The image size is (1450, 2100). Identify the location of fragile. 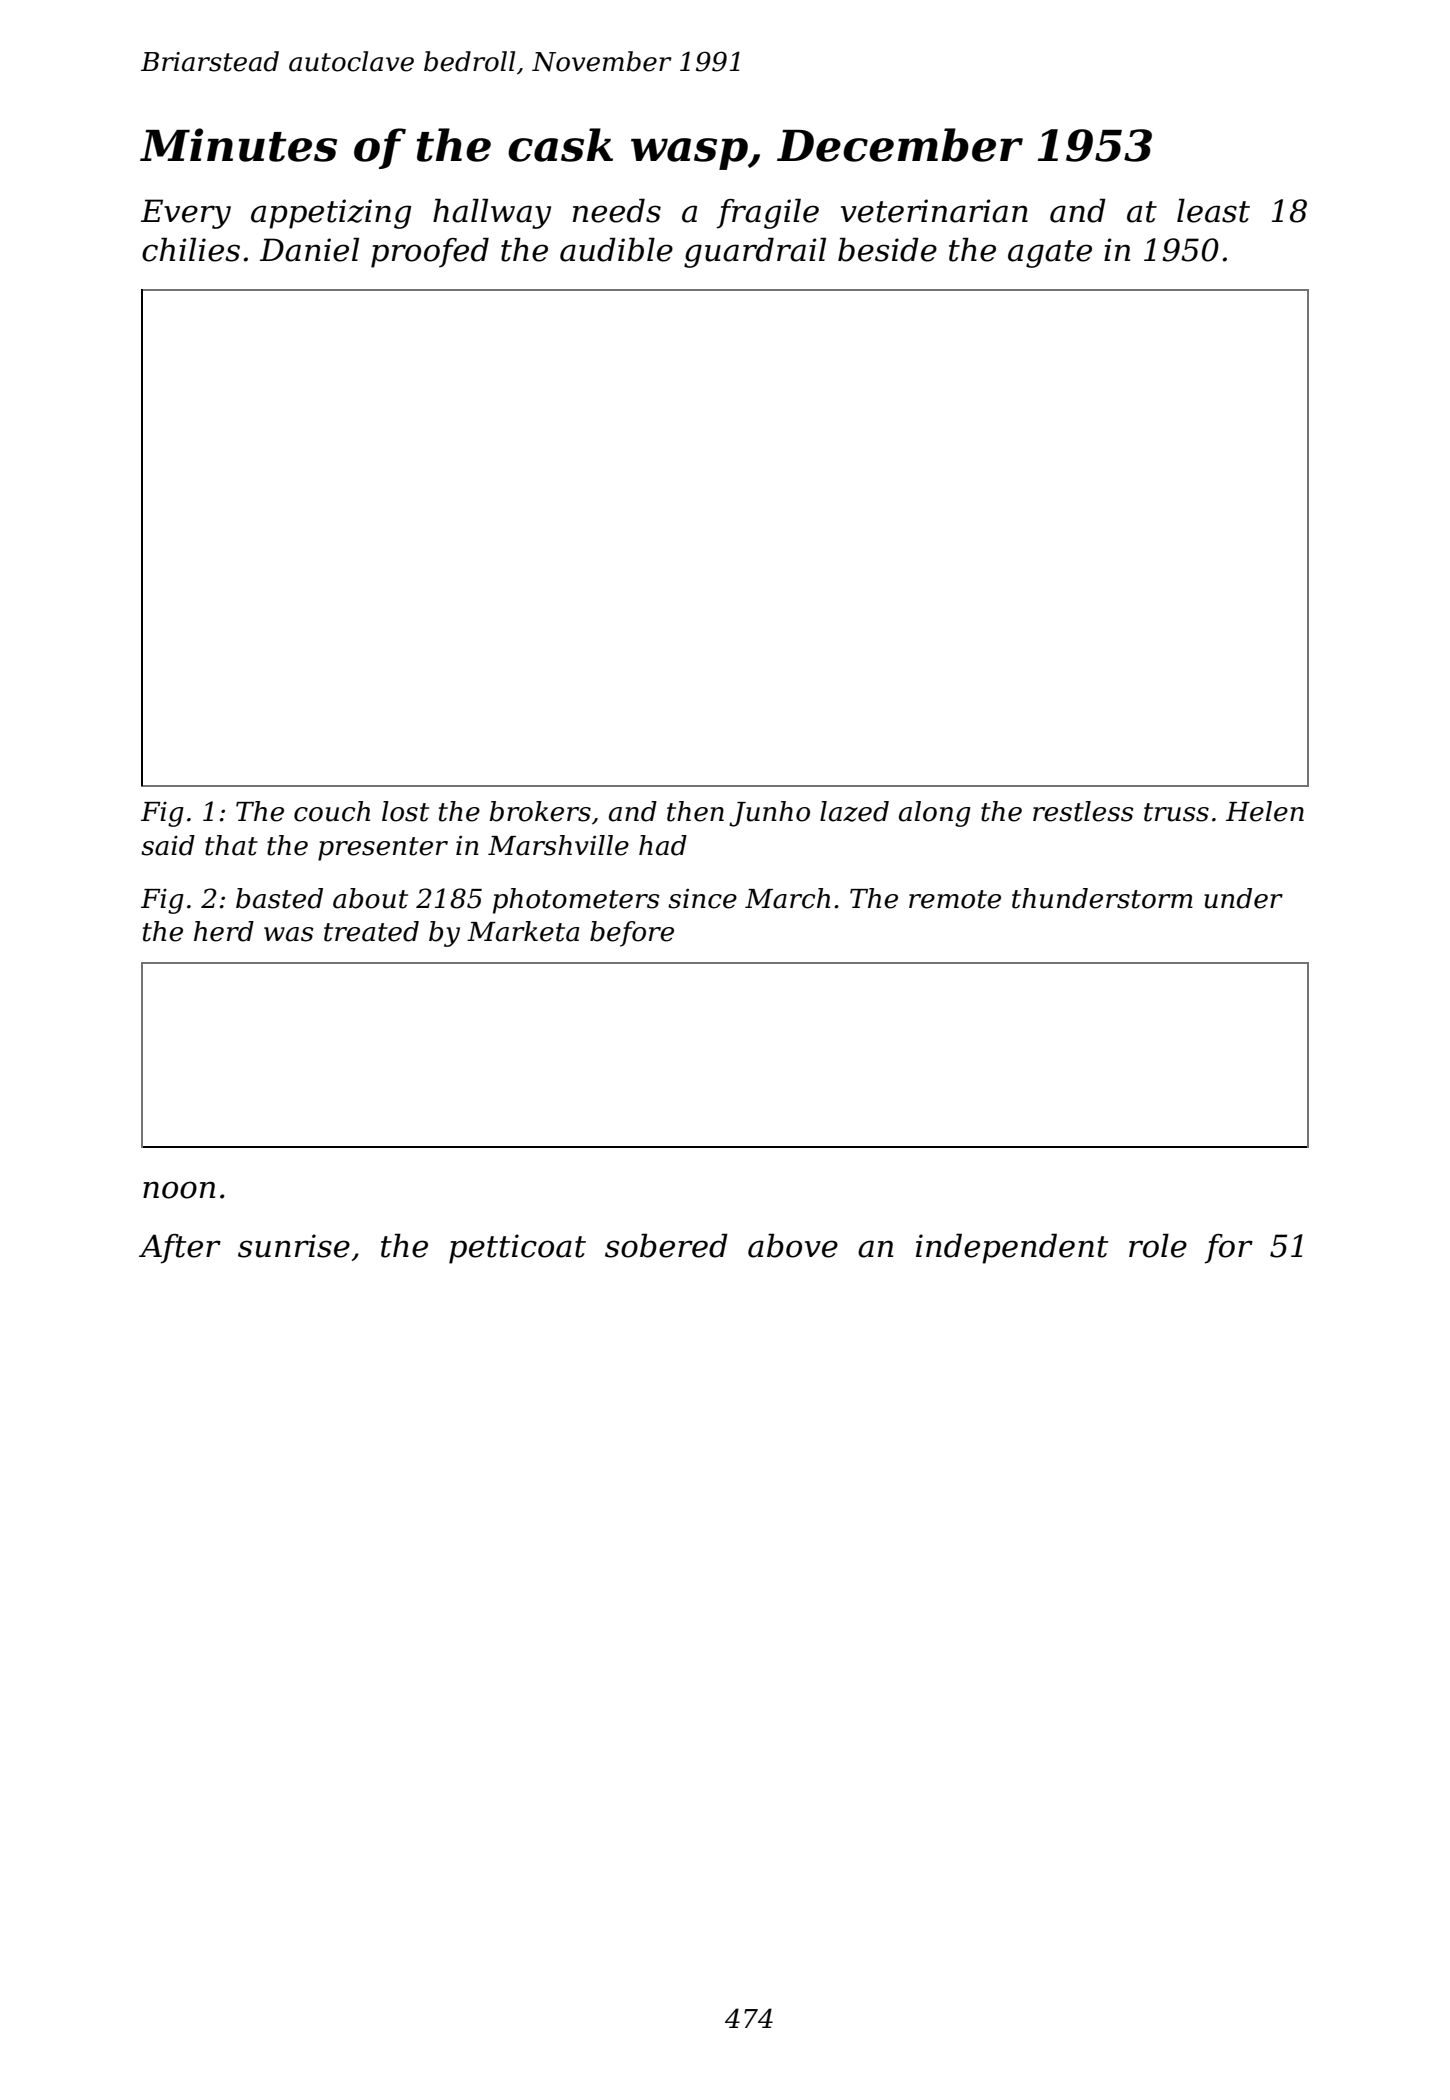
(768, 213).
